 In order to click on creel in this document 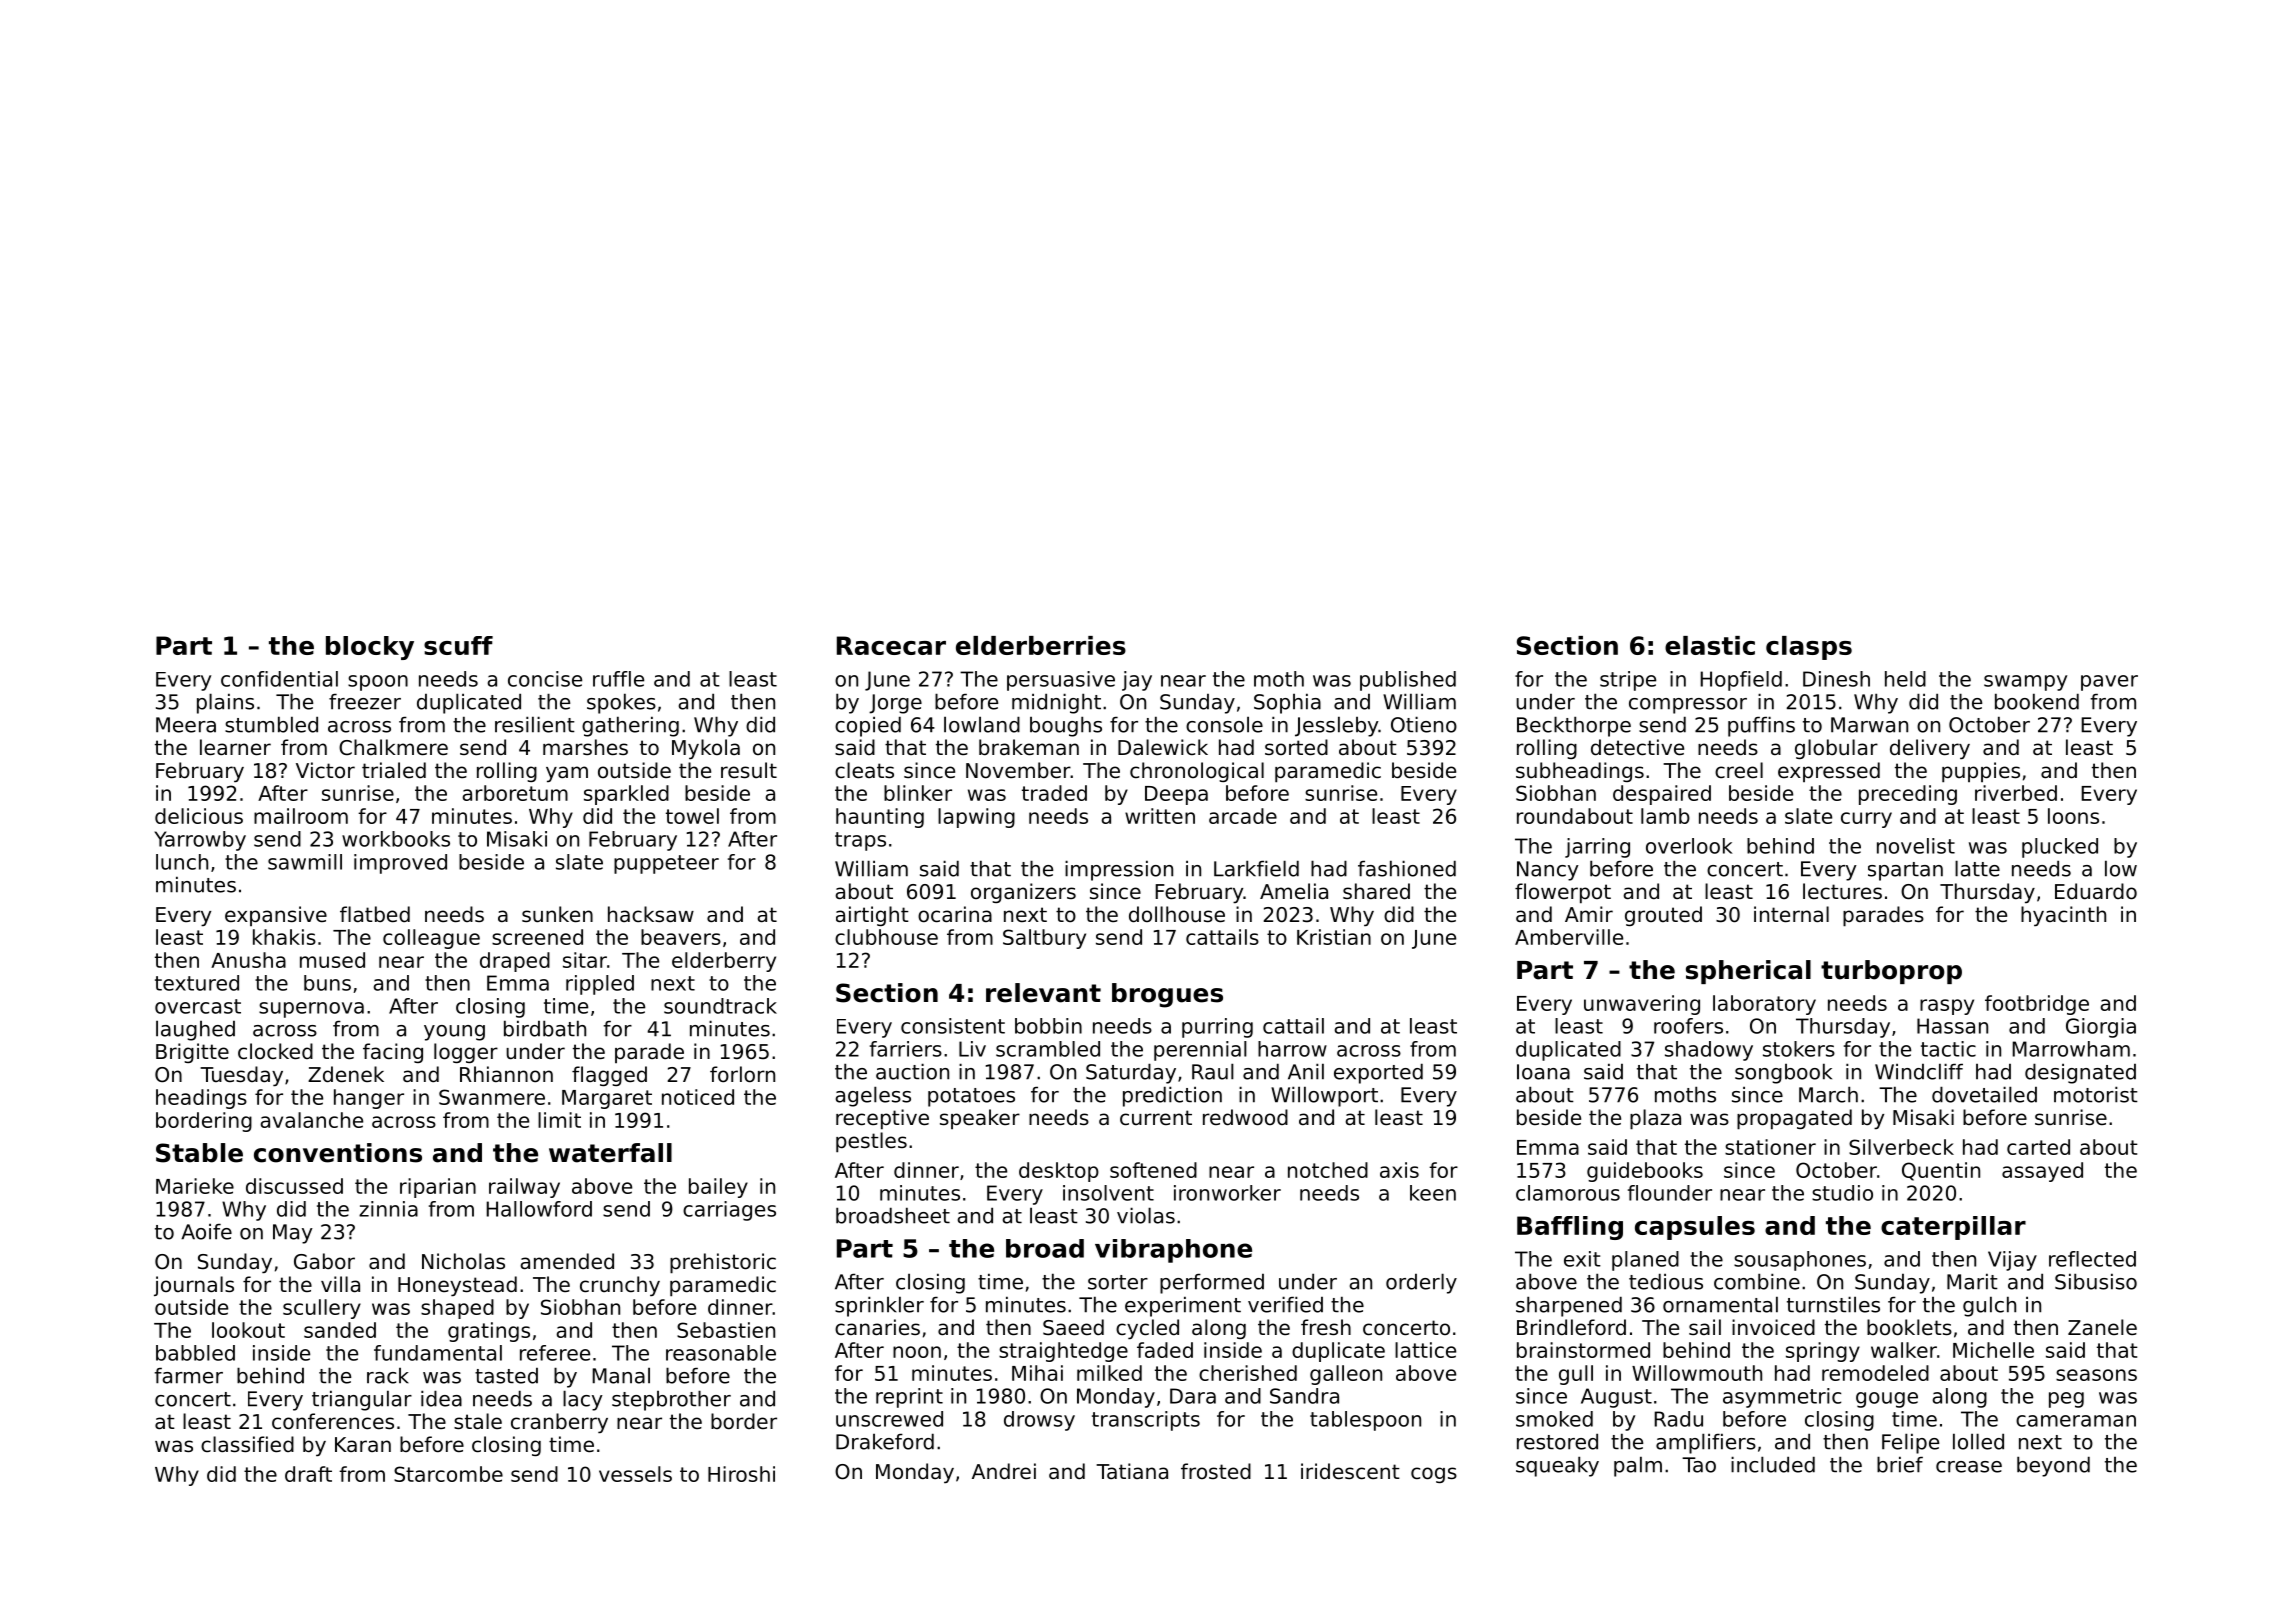, I will do `click(1739, 770)`.
